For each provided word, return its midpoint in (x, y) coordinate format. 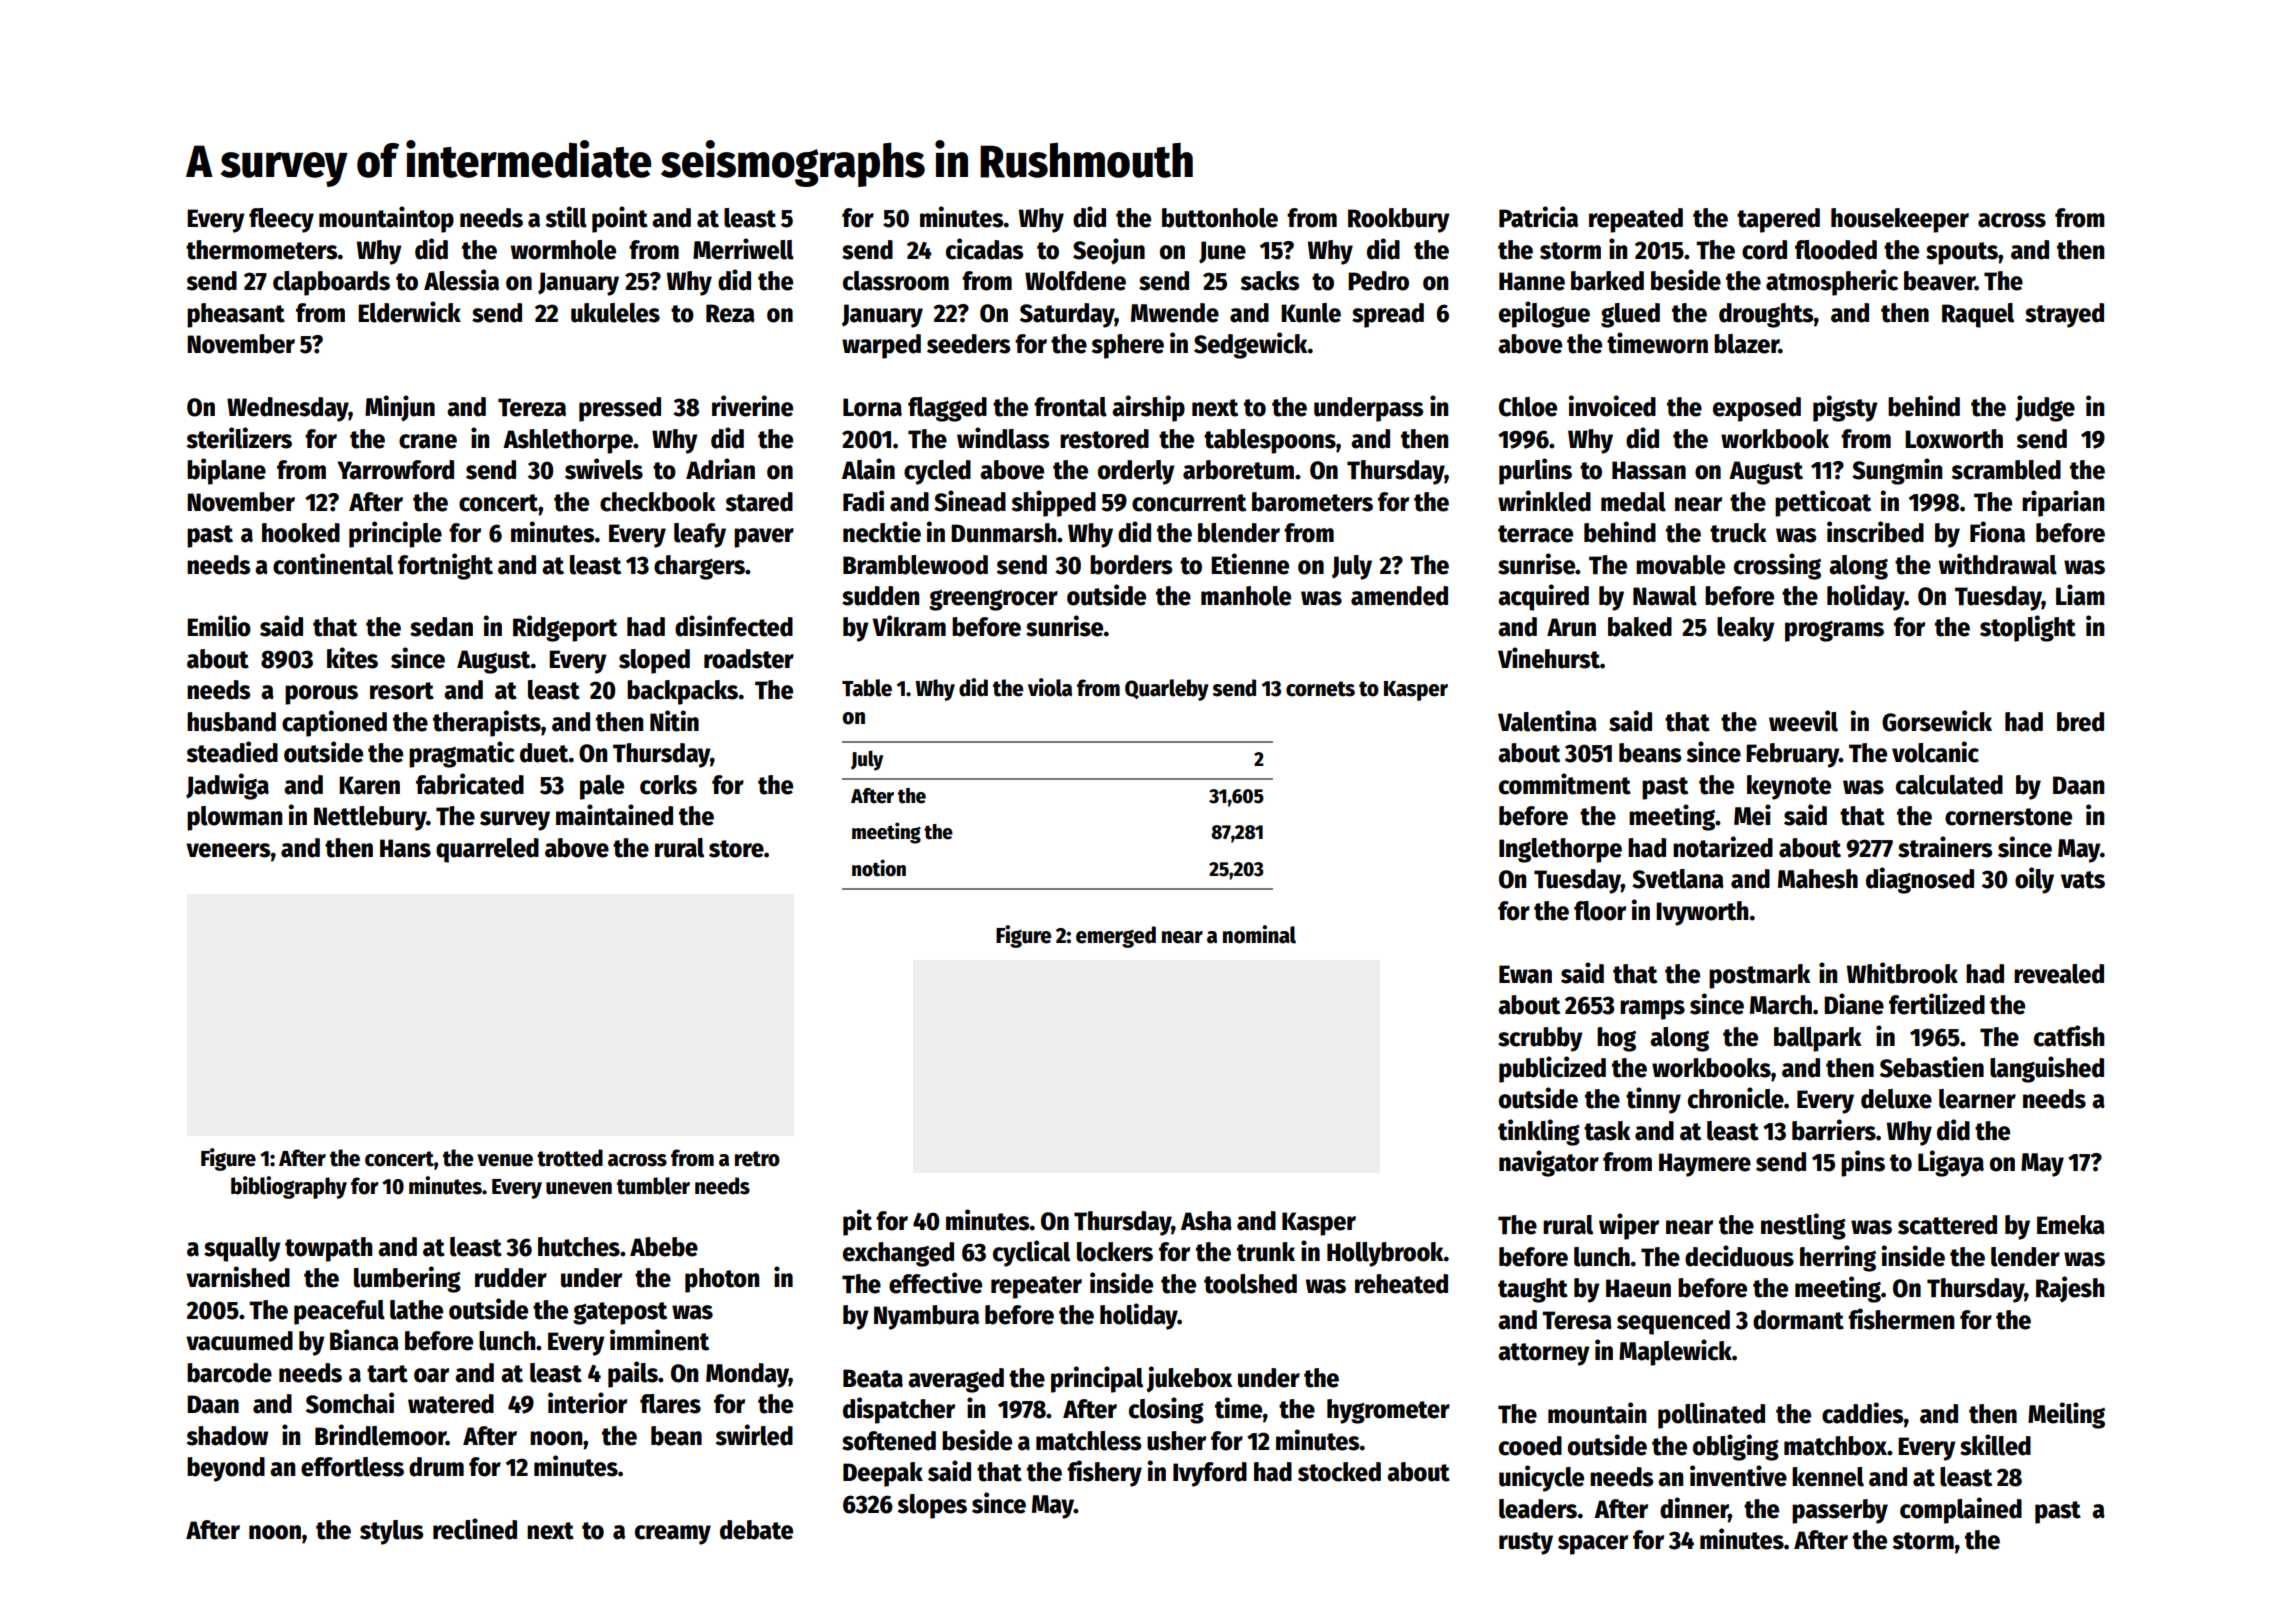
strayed (2064, 315)
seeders (968, 344)
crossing (1777, 566)
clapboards (331, 283)
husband (231, 722)
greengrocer (993, 600)
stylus (391, 1532)
